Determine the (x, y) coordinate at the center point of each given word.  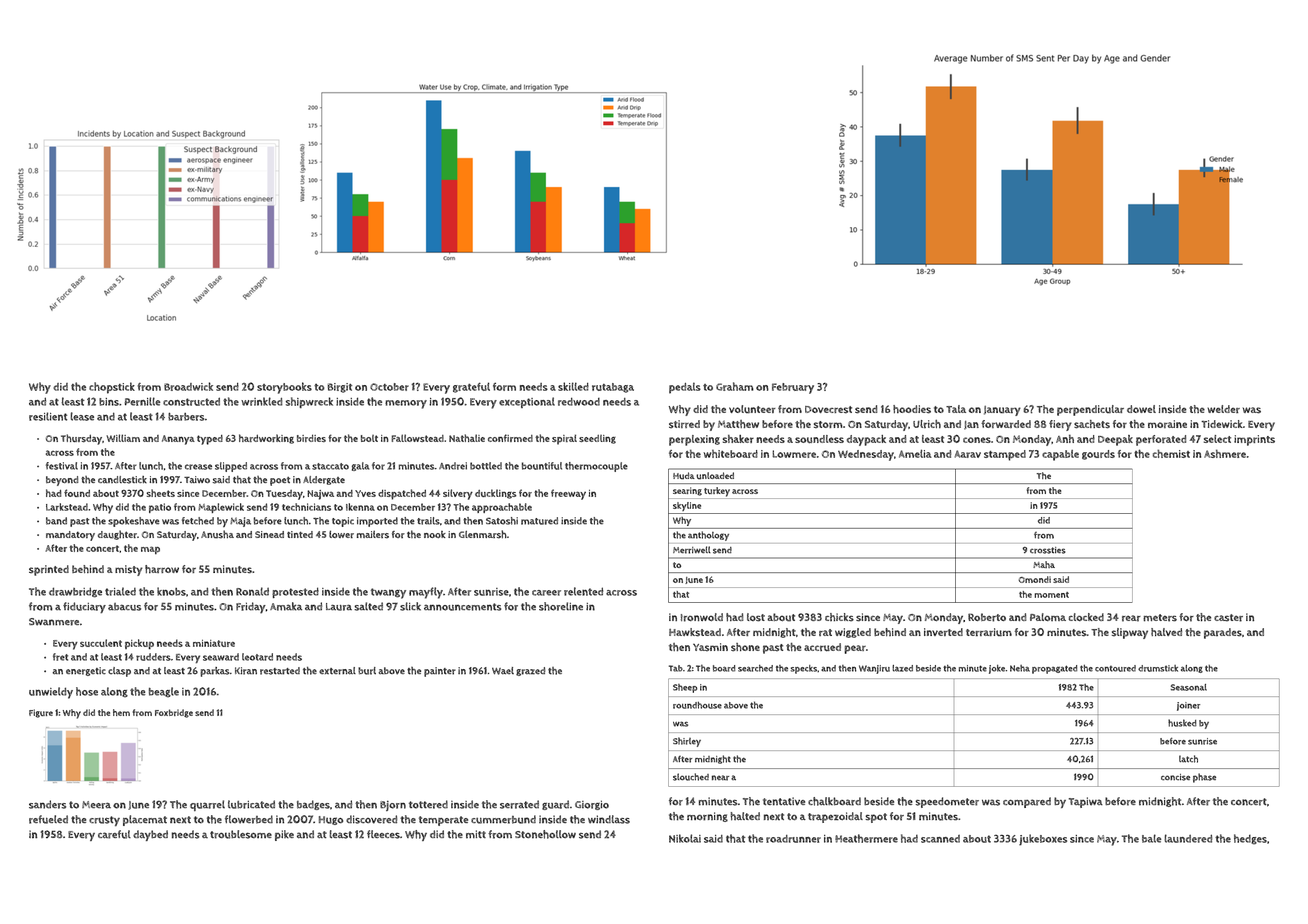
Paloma (1048, 617)
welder (1223, 409)
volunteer (752, 409)
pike (284, 835)
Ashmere (1225, 454)
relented (583, 591)
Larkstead (67, 507)
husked (1182, 723)
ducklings (495, 494)
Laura (339, 607)
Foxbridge (174, 713)
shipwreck (309, 402)
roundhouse (697, 705)
